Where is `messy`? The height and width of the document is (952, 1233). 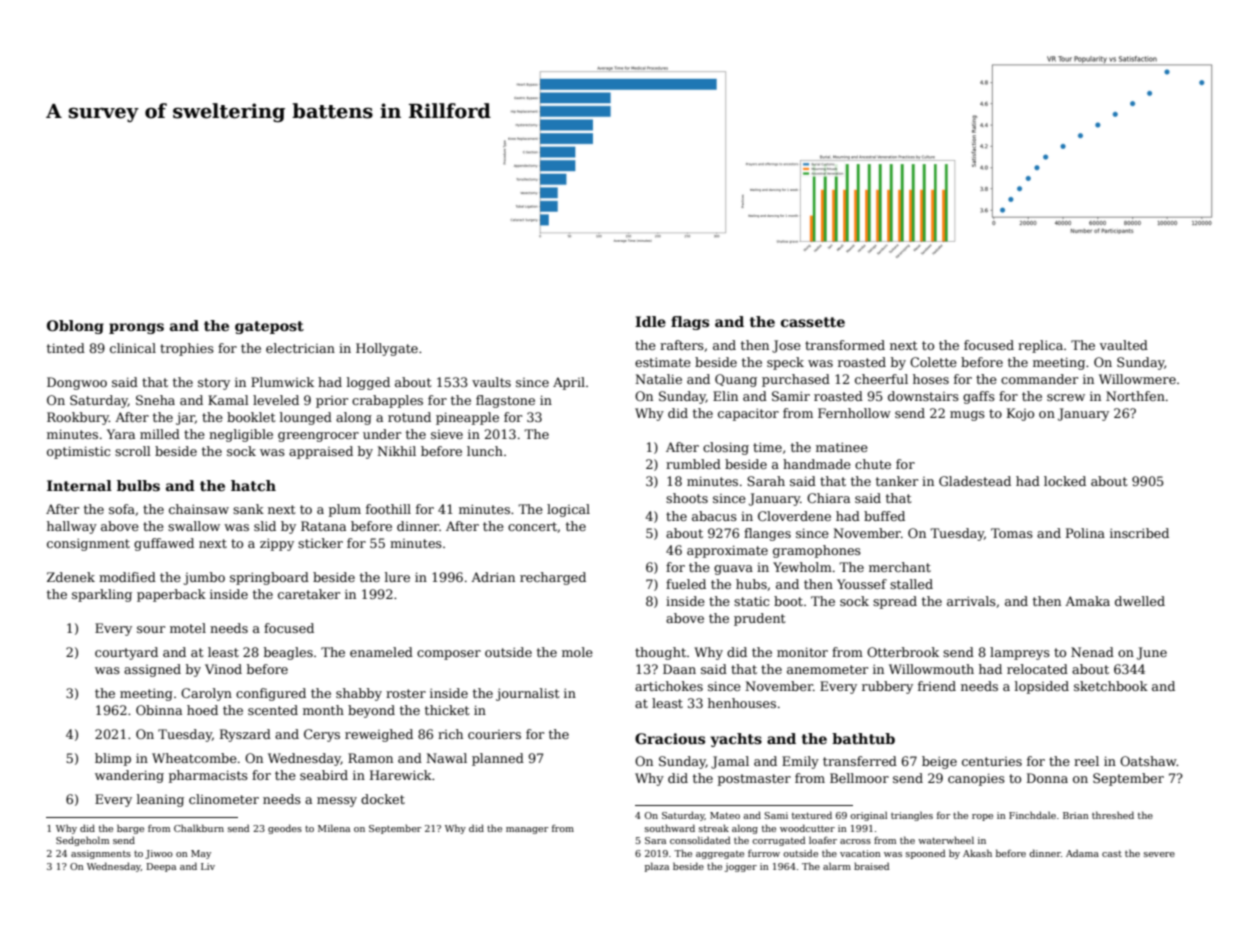
messy is located at coordinates (337, 802).
